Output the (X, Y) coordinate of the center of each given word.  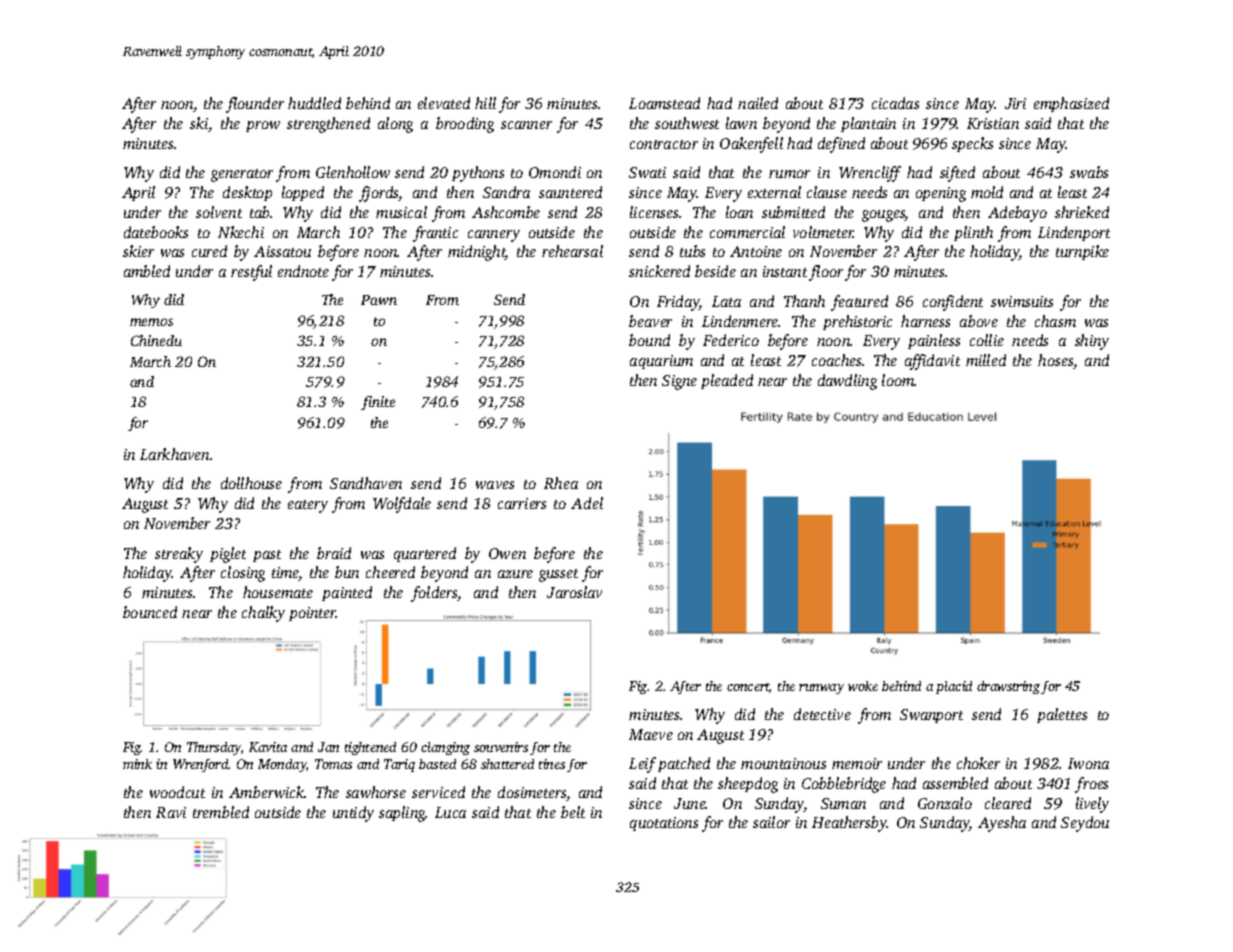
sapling (402, 814)
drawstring (1008, 687)
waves (495, 485)
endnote (303, 271)
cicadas (895, 103)
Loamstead (664, 103)
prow (263, 126)
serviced (438, 792)
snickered (659, 271)
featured (859, 303)
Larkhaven (174, 454)
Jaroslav (574, 592)
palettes (1062, 715)
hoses (1055, 360)
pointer (312, 614)
